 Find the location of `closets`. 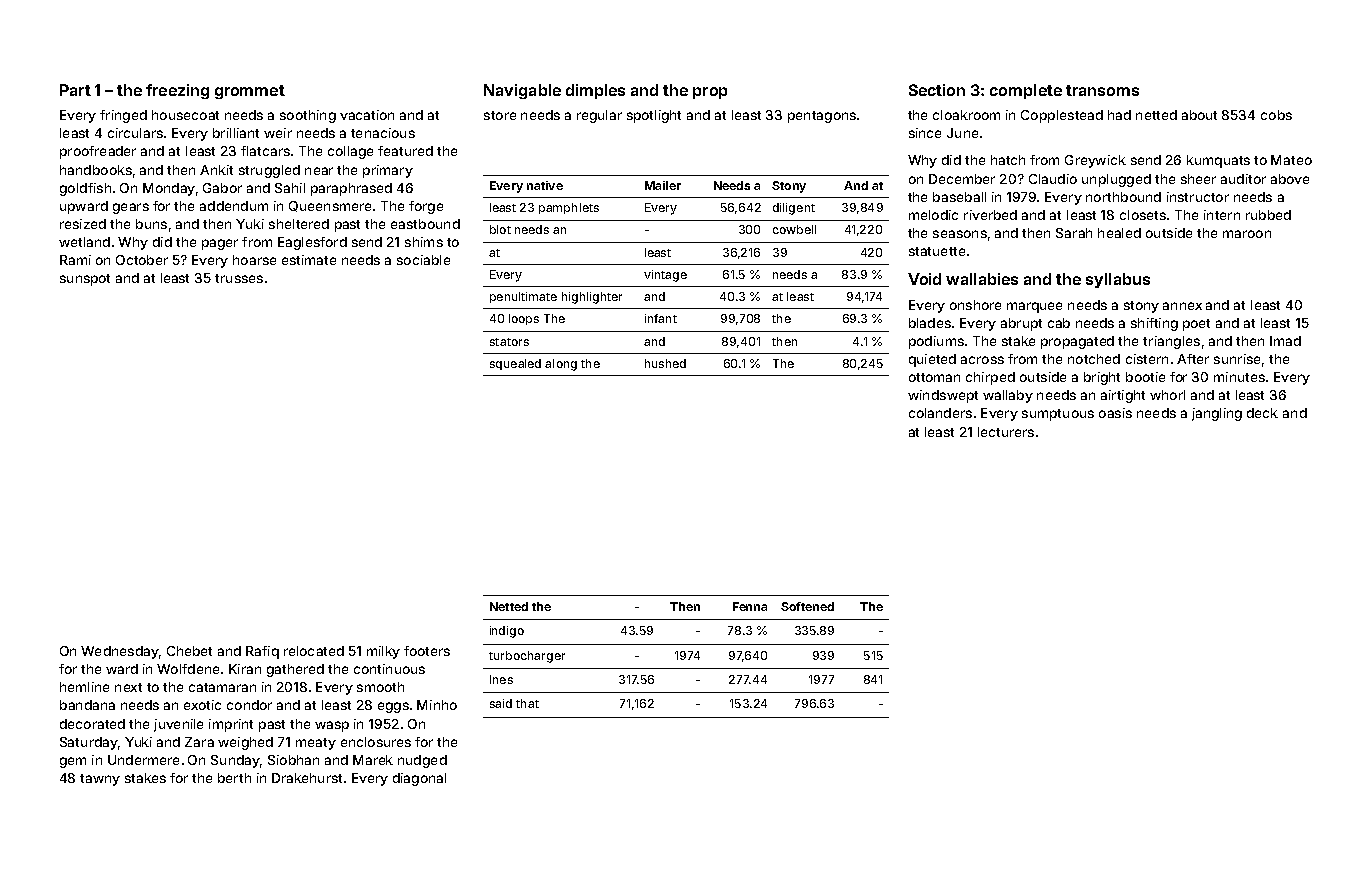

closets is located at coordinates (1143, 215).
